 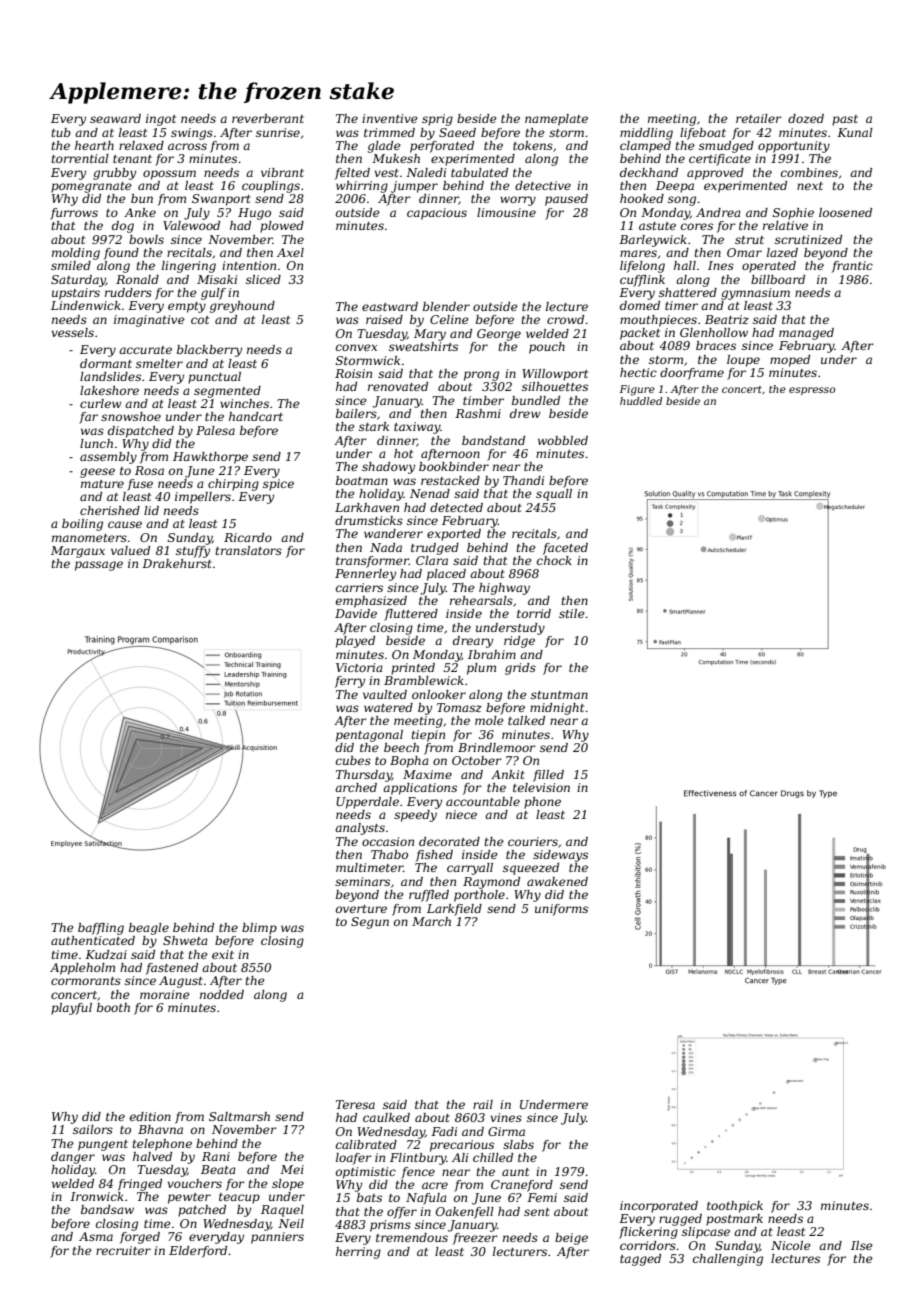 What do you see at coordinates (706, 1233) in the screenshot?
I see `slipcase` at bounding box center [706, 1233].
